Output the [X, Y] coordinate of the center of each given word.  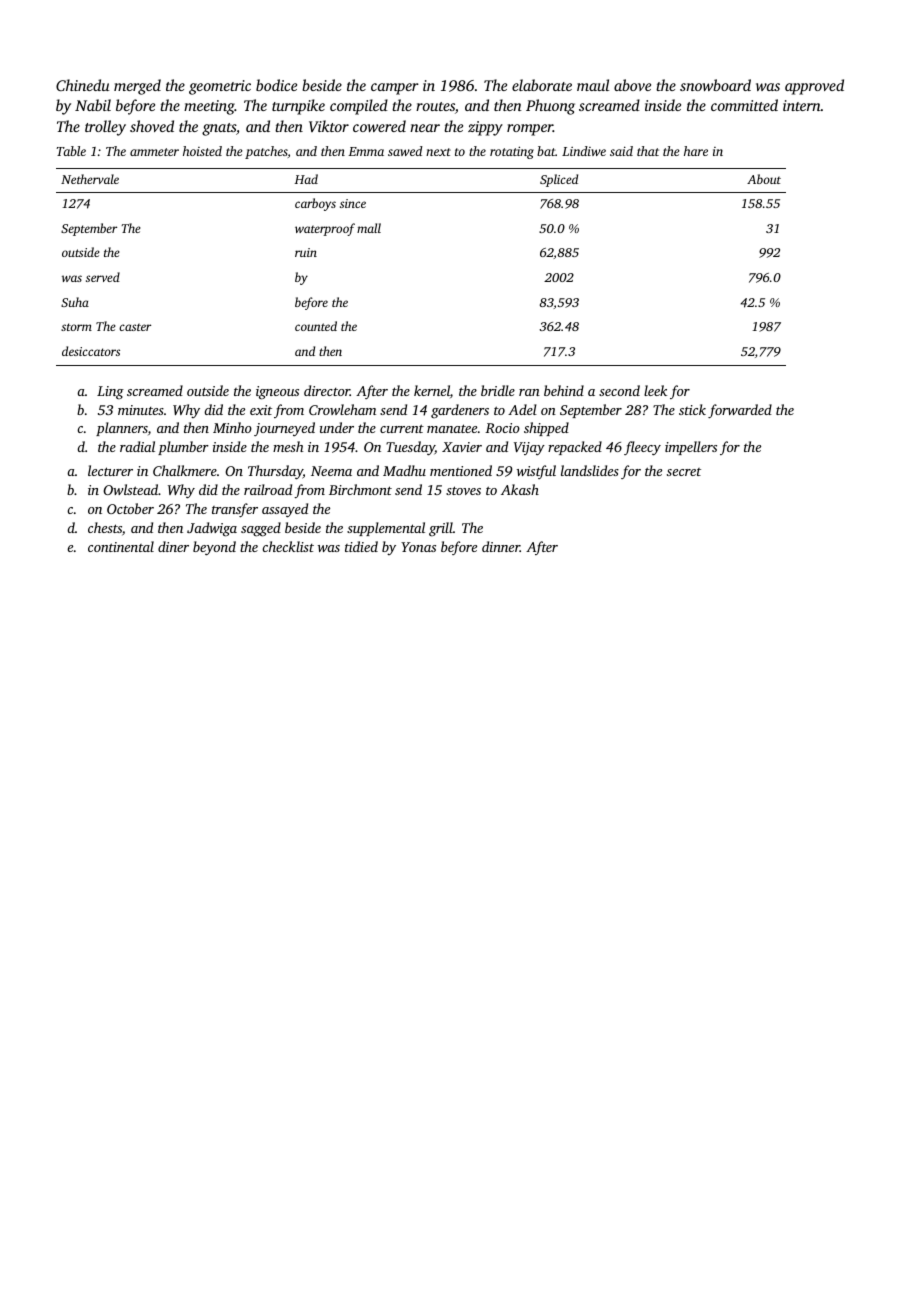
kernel [432, 390]
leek [655, 390]
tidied [361, 546]
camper [395, 89]
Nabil [93, 105]
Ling [110, 393]
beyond [214, 548]
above [632, 85]
